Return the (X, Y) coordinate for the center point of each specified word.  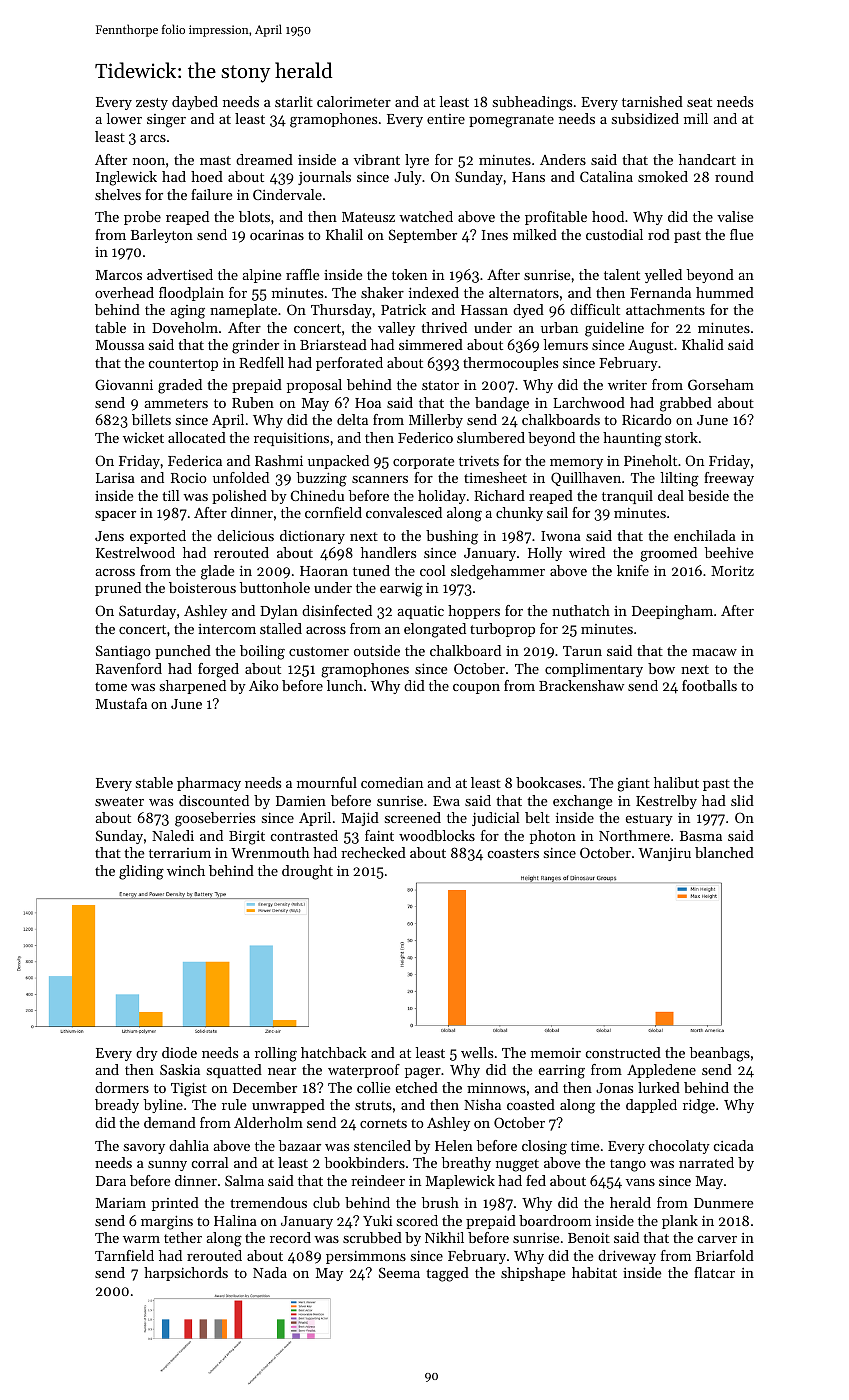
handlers (388, 552)
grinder (255, 346)
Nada (270, 1272)
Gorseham (721, 384)
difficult (595, 309)
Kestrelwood (135, 552)
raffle (302, 274)
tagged (447, 1274)
